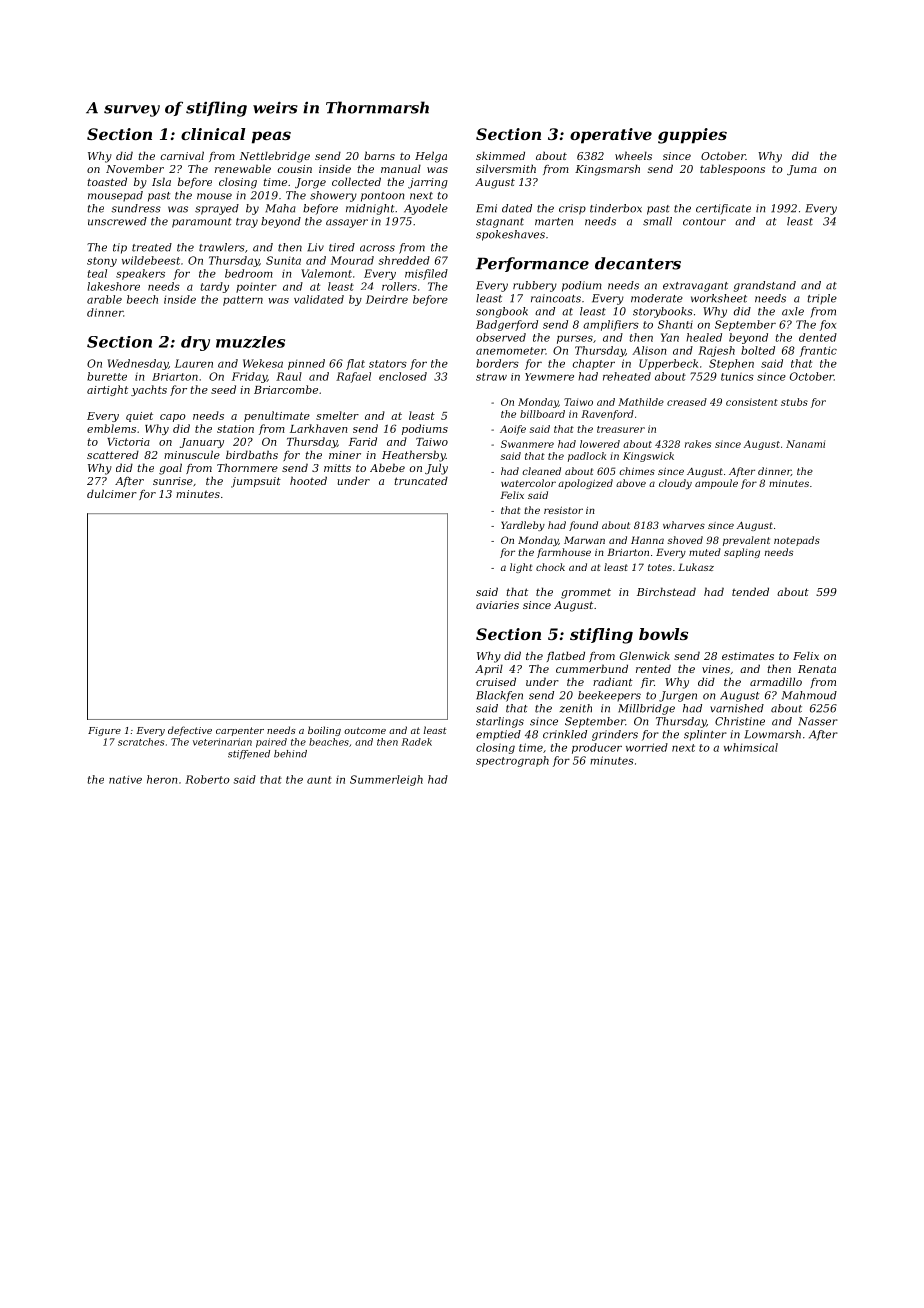 Image resolution: width=924 pixels, height=1308 pixels. I want to click on spectrograph, so click(512, 761).
